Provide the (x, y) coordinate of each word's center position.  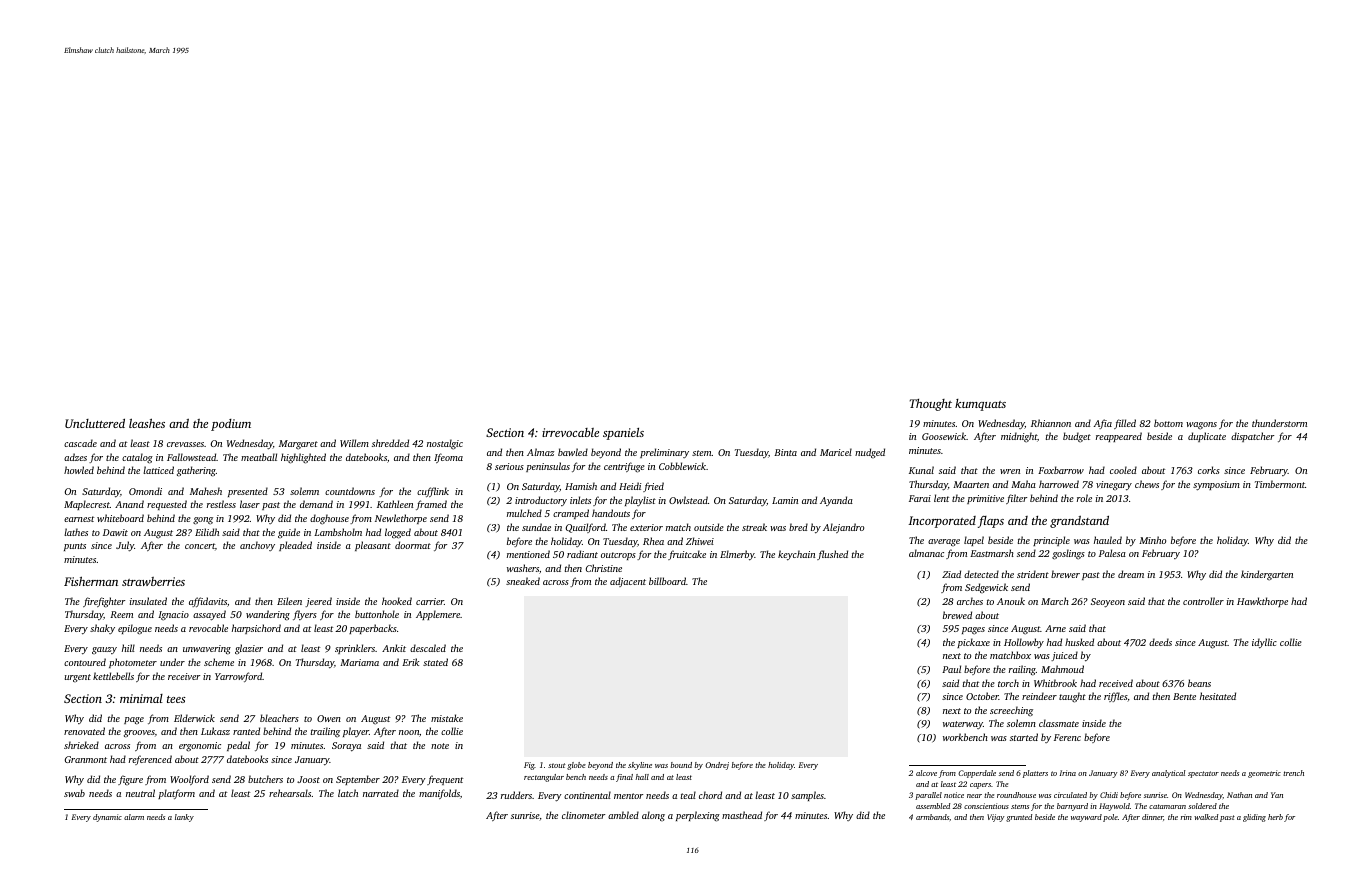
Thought (931, 405)
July (125, 546)
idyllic (1264, 643)
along (653, 816)
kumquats (980, 405)
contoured (85, 662)
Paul (951, 669)
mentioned (528, 554)
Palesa (1112, 553)
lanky (184, 818)
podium (231, 425)
